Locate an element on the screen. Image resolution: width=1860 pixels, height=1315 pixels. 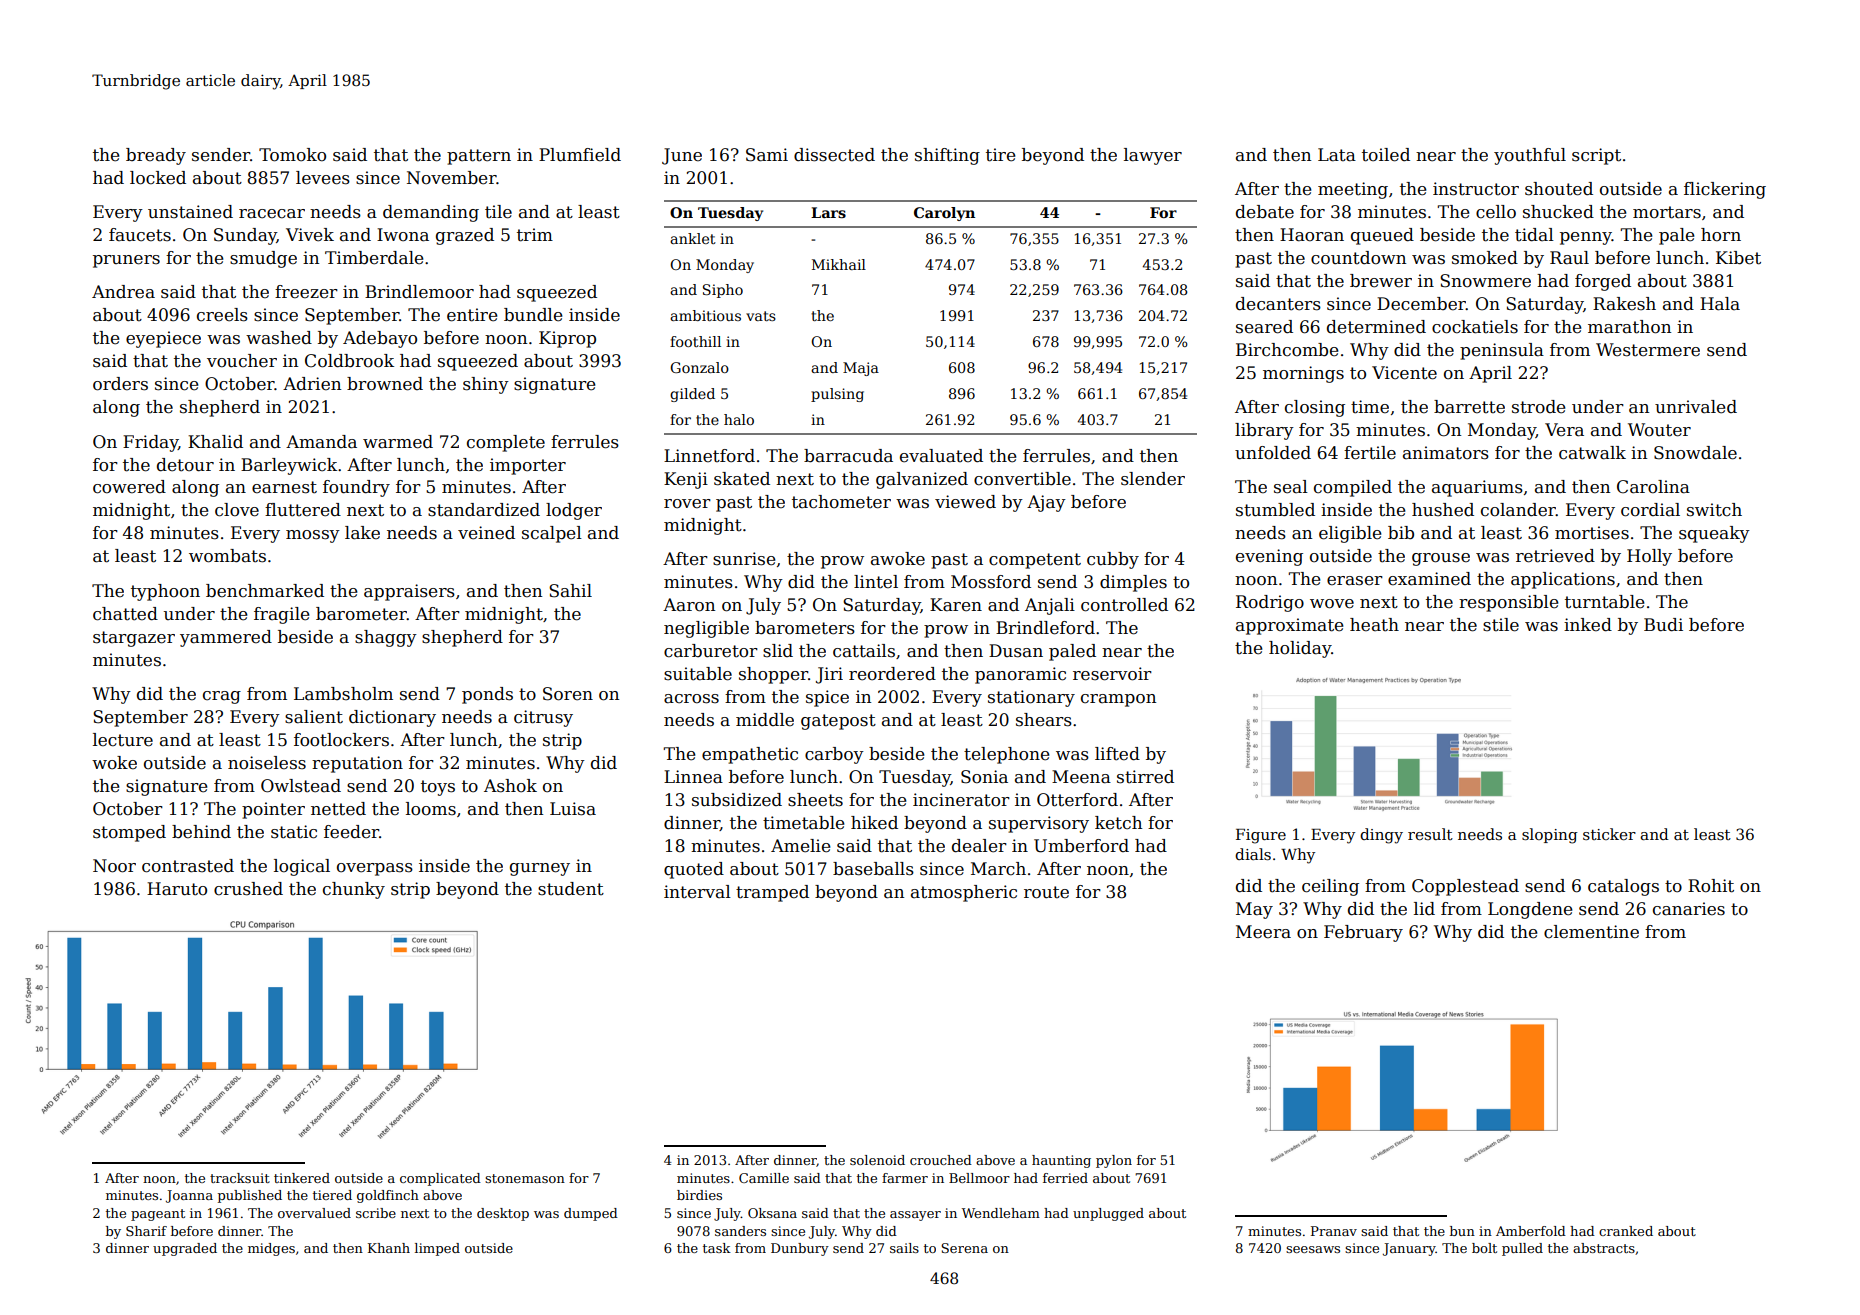
Mikhail is located at coordinates (839, 264).
